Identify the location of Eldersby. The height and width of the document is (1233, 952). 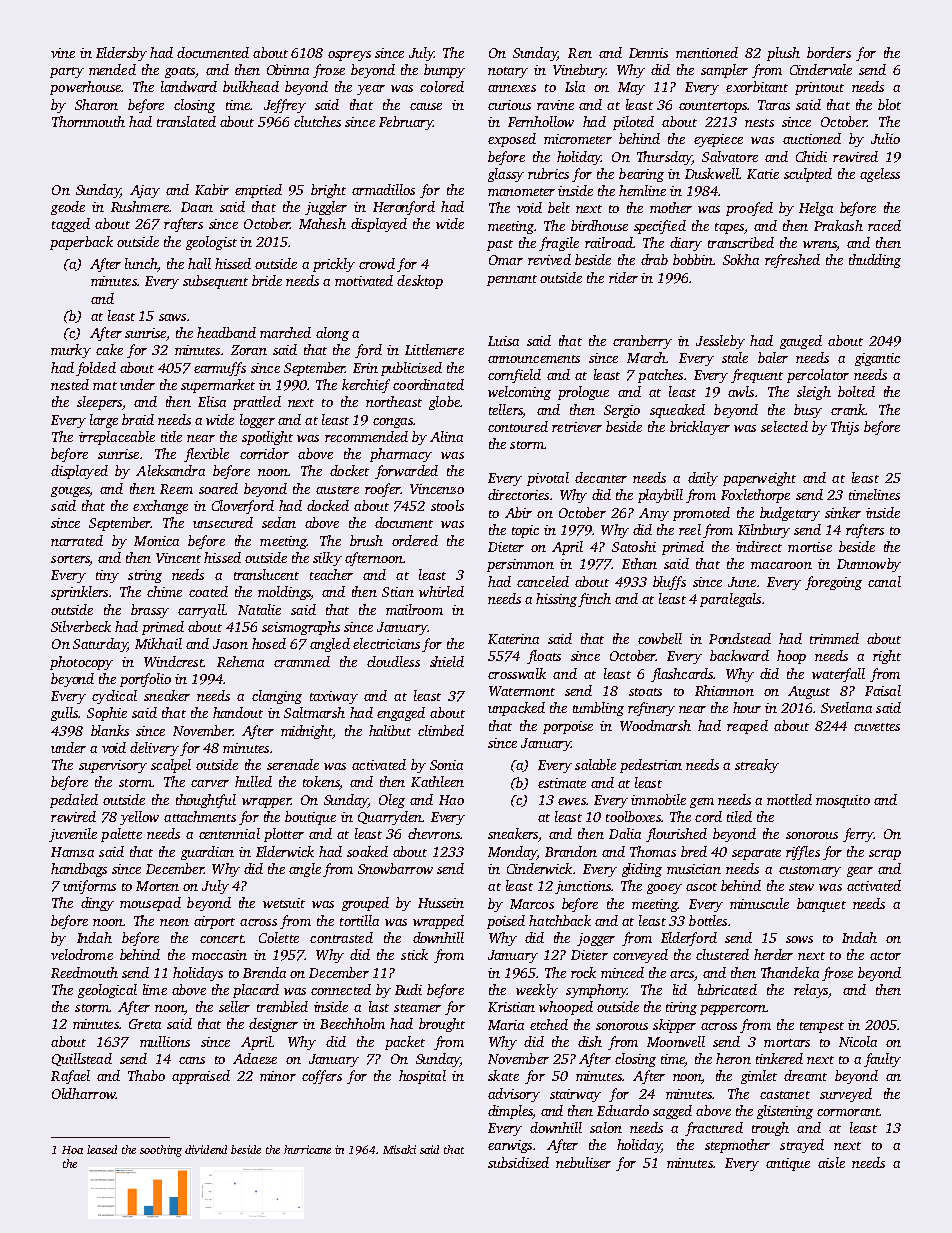
(121, 54).
